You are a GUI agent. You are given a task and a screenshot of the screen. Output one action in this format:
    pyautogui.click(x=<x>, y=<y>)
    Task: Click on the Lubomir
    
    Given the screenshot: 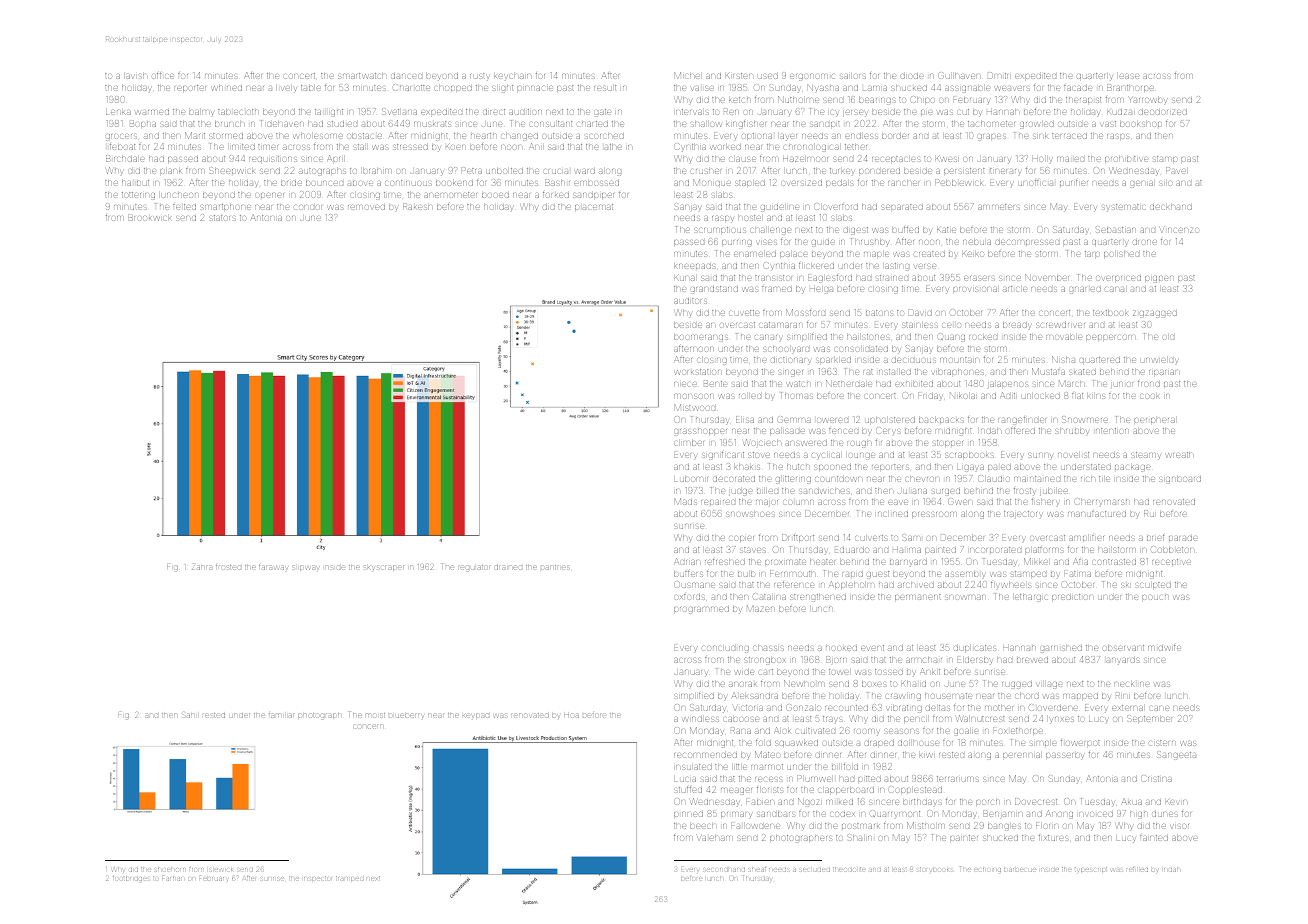 What is the action you would take?
    pyautogui.click(x=691, y=479)
